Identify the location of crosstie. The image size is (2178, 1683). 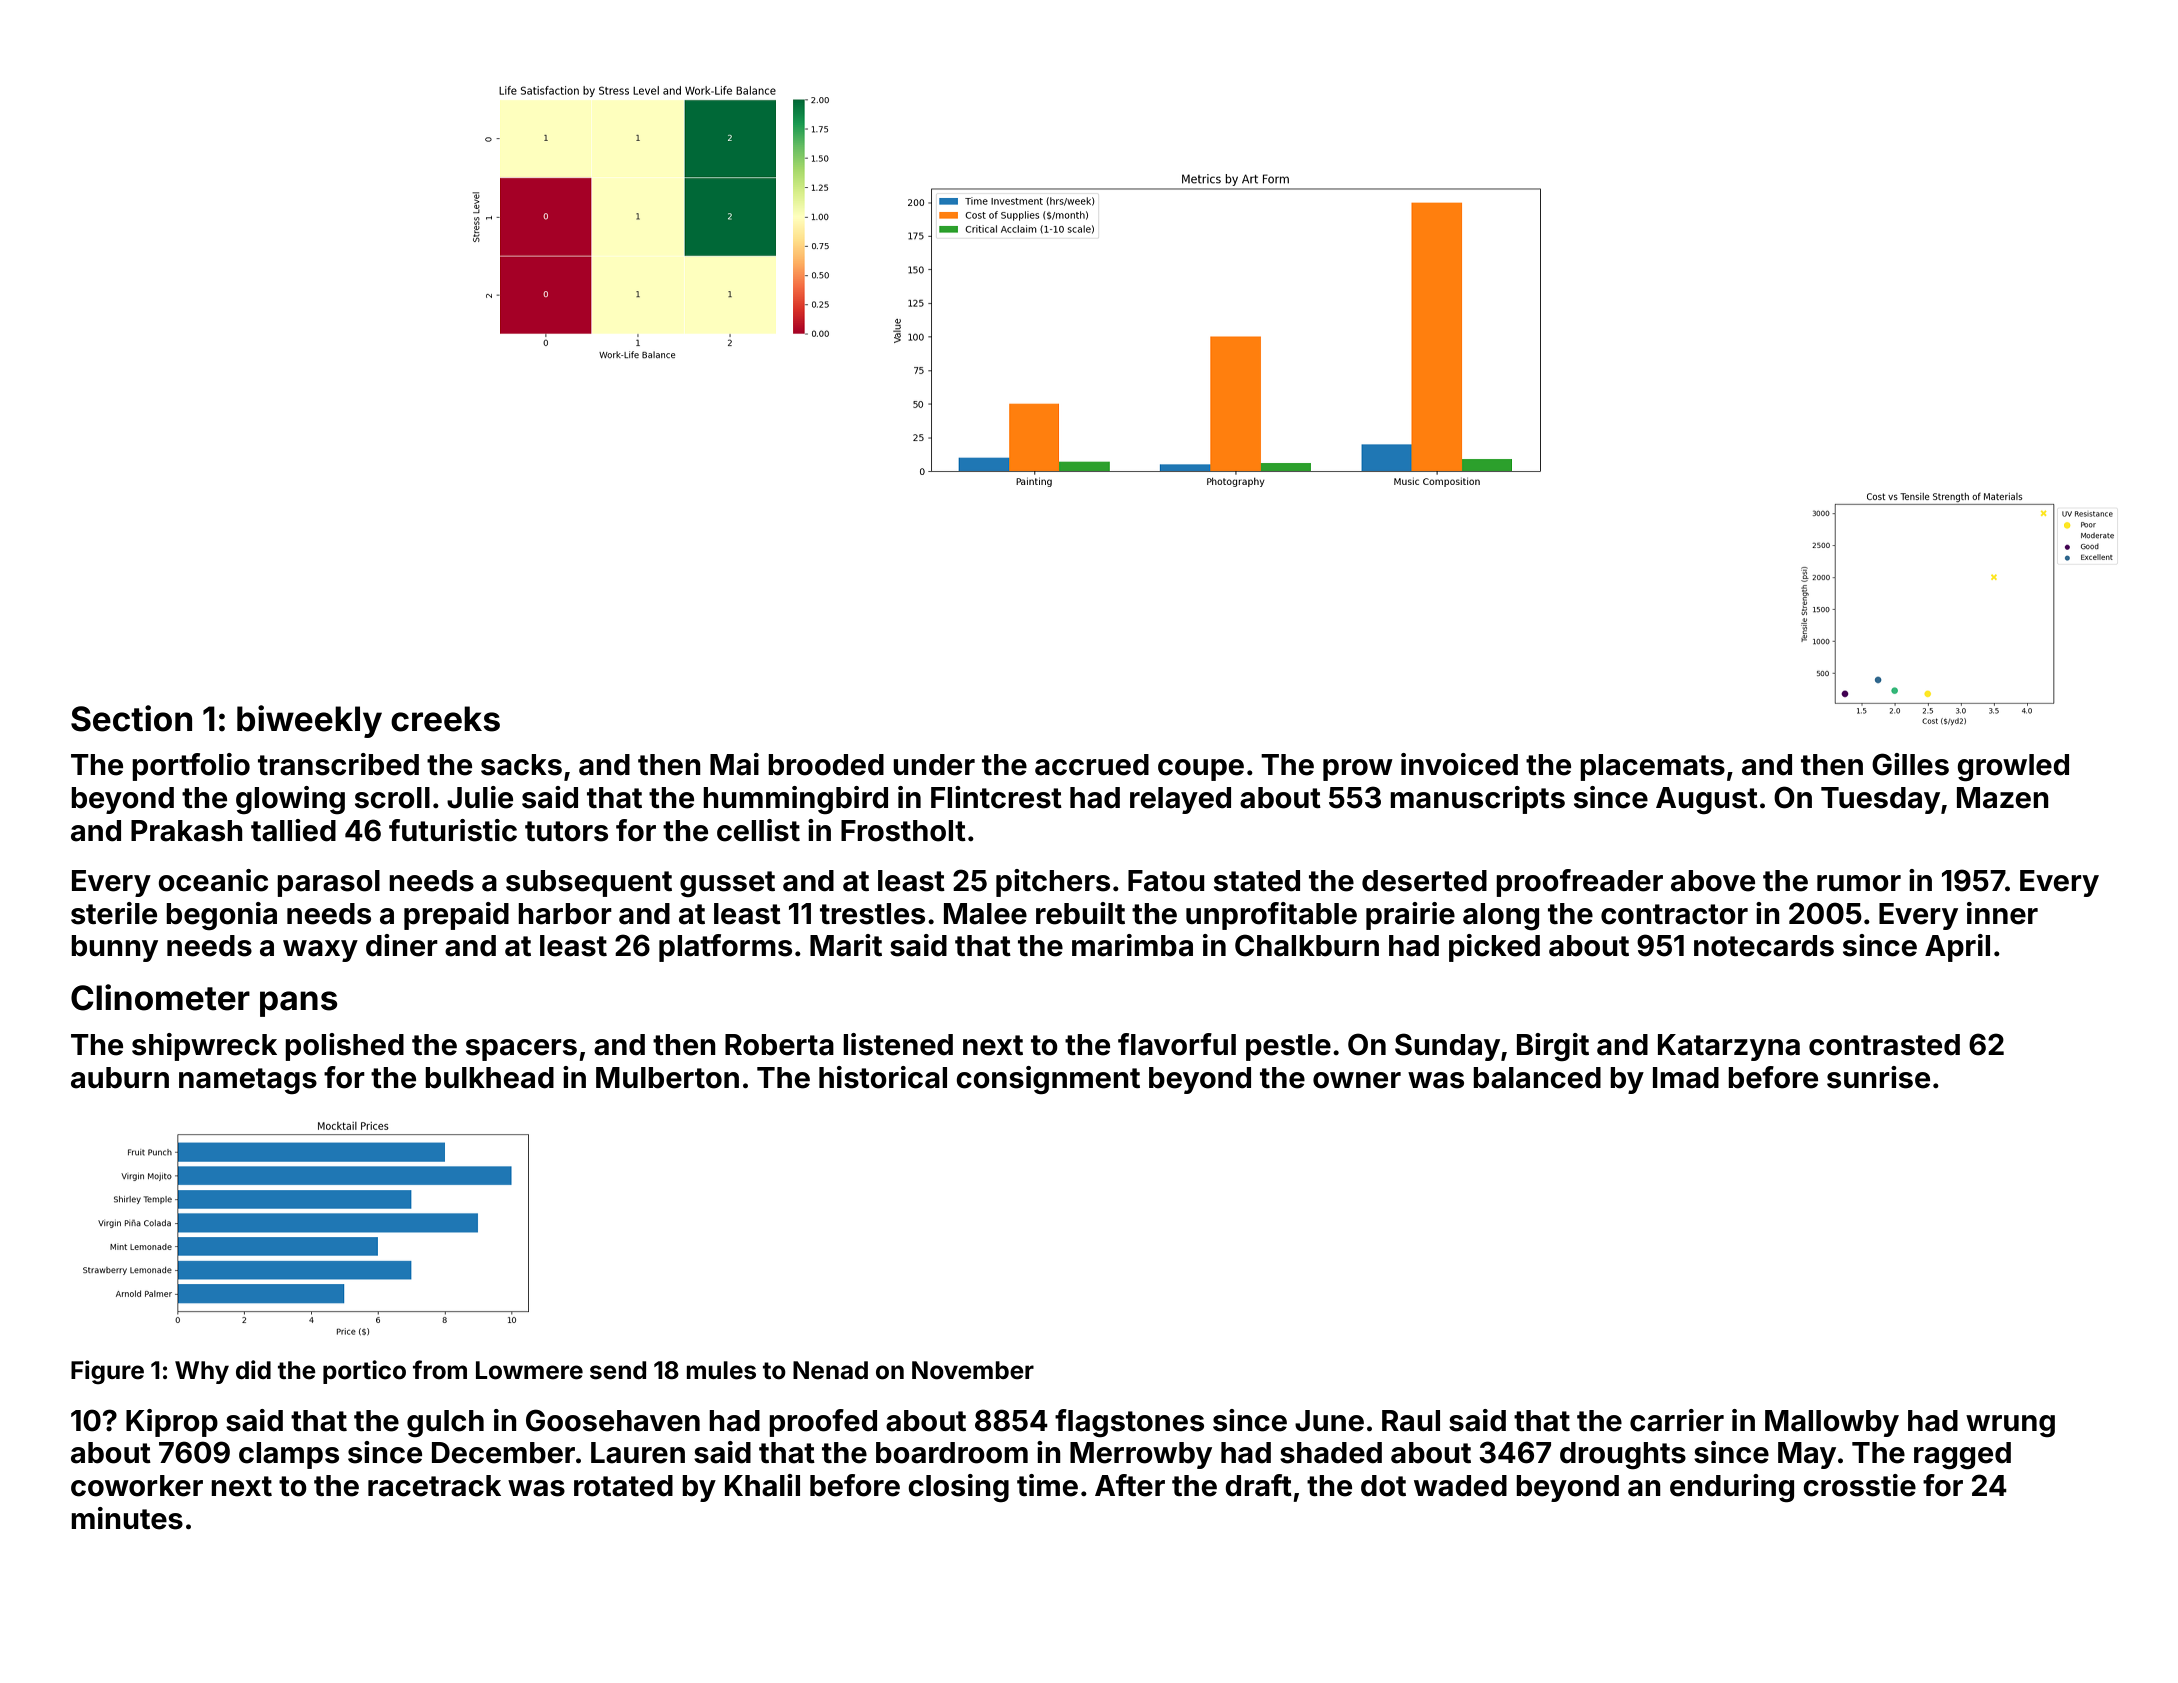
(1859, 1485).
